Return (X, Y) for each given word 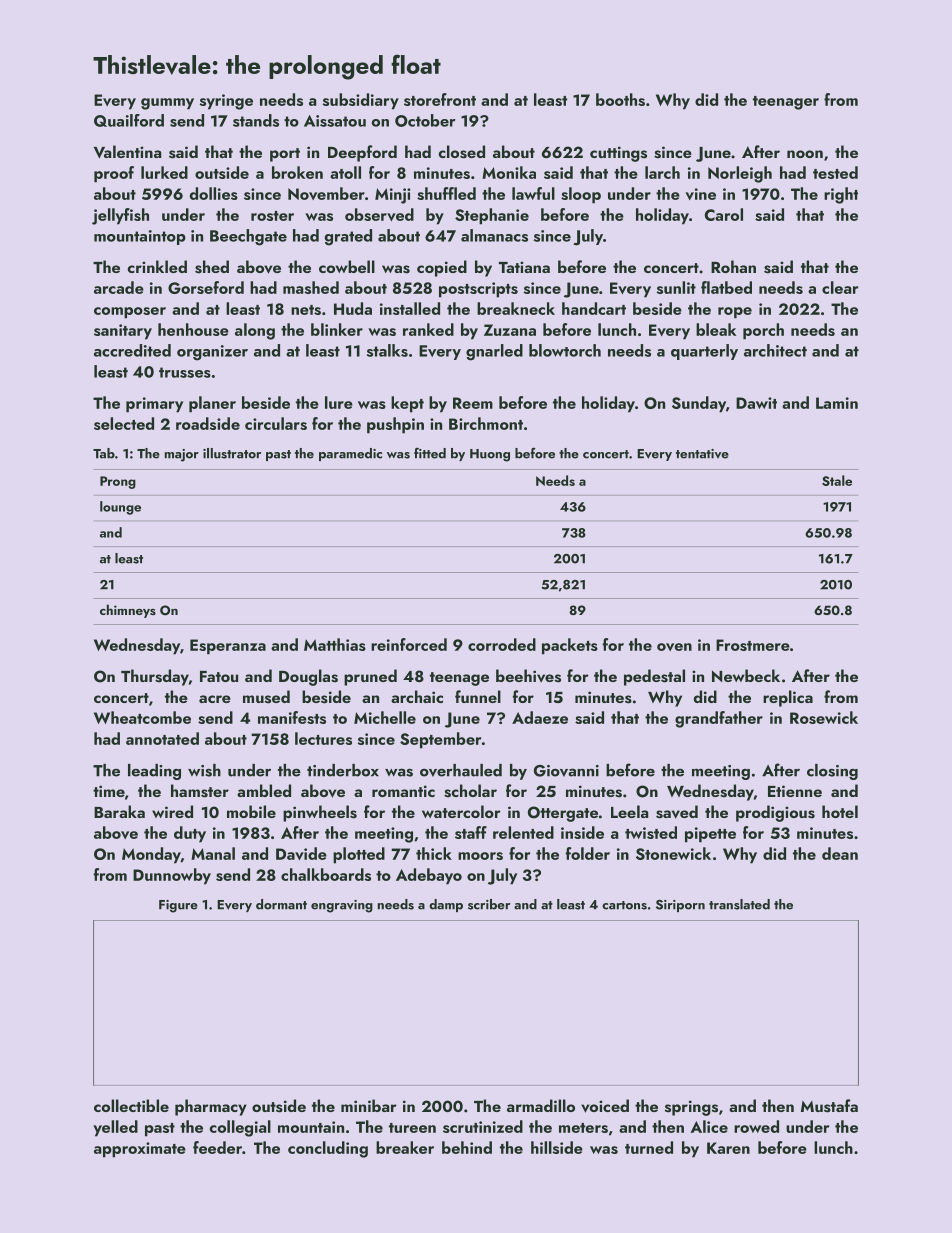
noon (805, 154)
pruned (370, 677)
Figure (178, 906)
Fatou (219, 676)
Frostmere (753, 645)
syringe (226, 102)
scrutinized (483, 1126)
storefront (440, 99)
